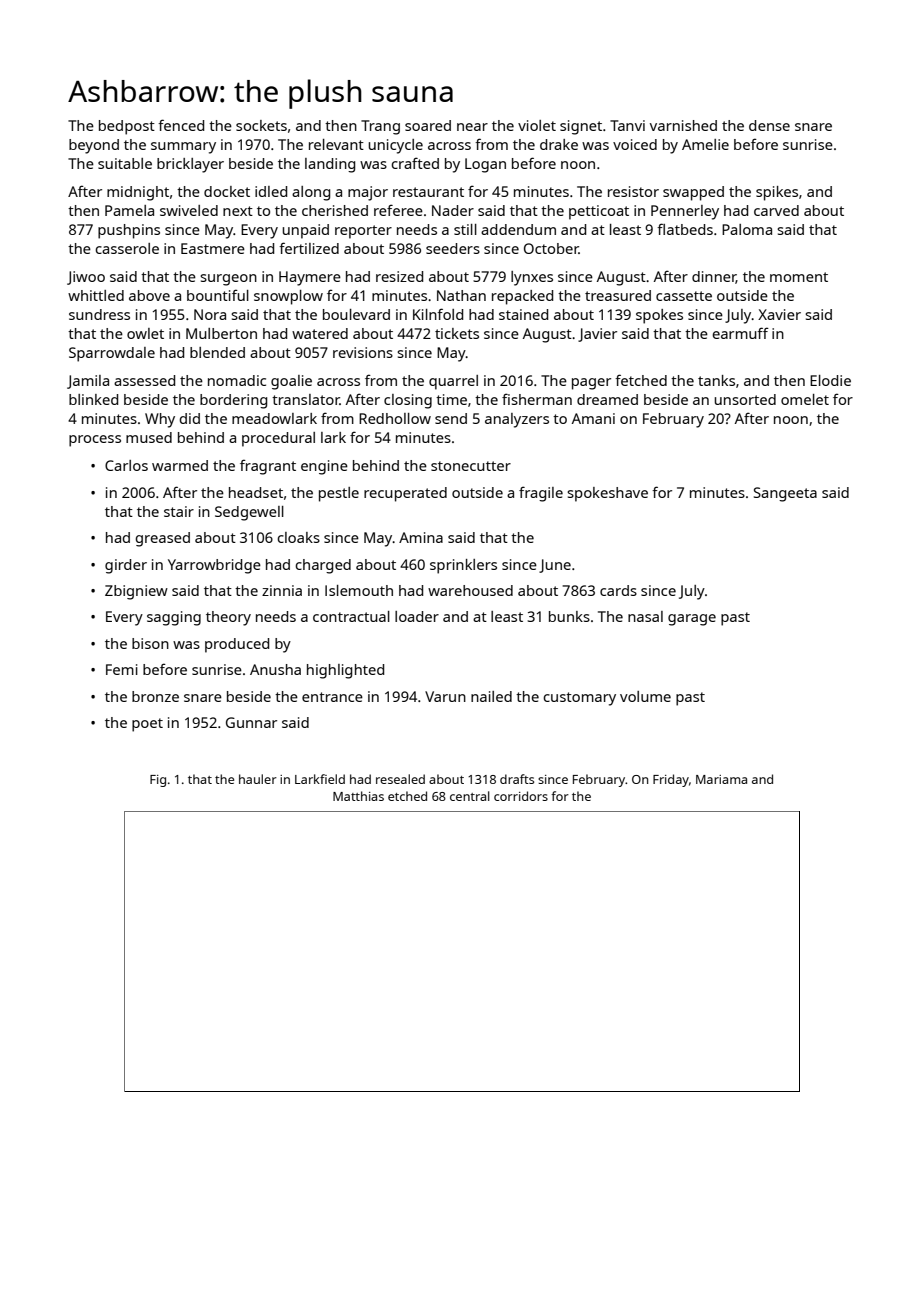  What do you see at coordinates (692, 620) in the page?
I see `garage` at bounding box center [692, 620].
